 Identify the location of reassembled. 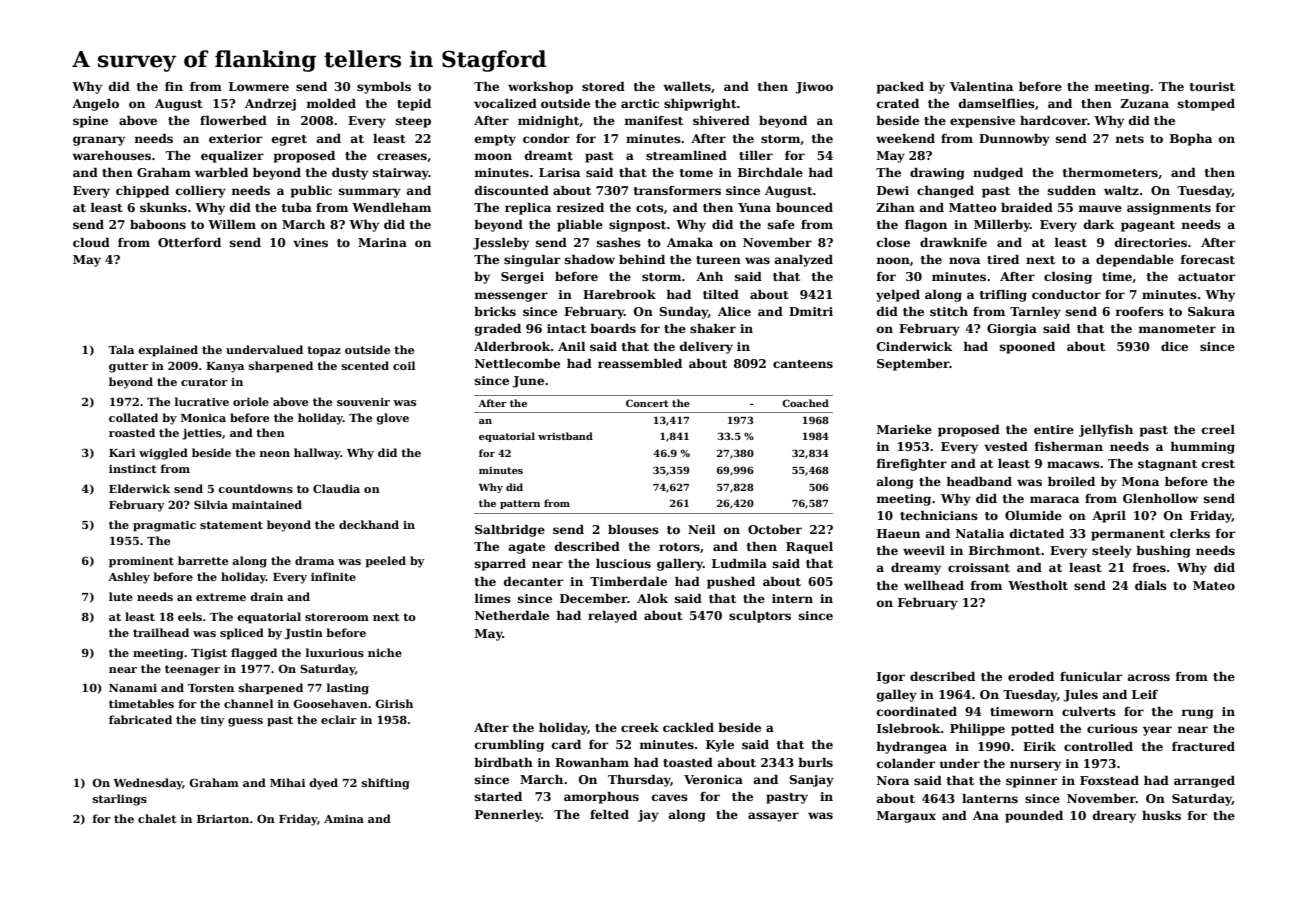
(640, 363).
